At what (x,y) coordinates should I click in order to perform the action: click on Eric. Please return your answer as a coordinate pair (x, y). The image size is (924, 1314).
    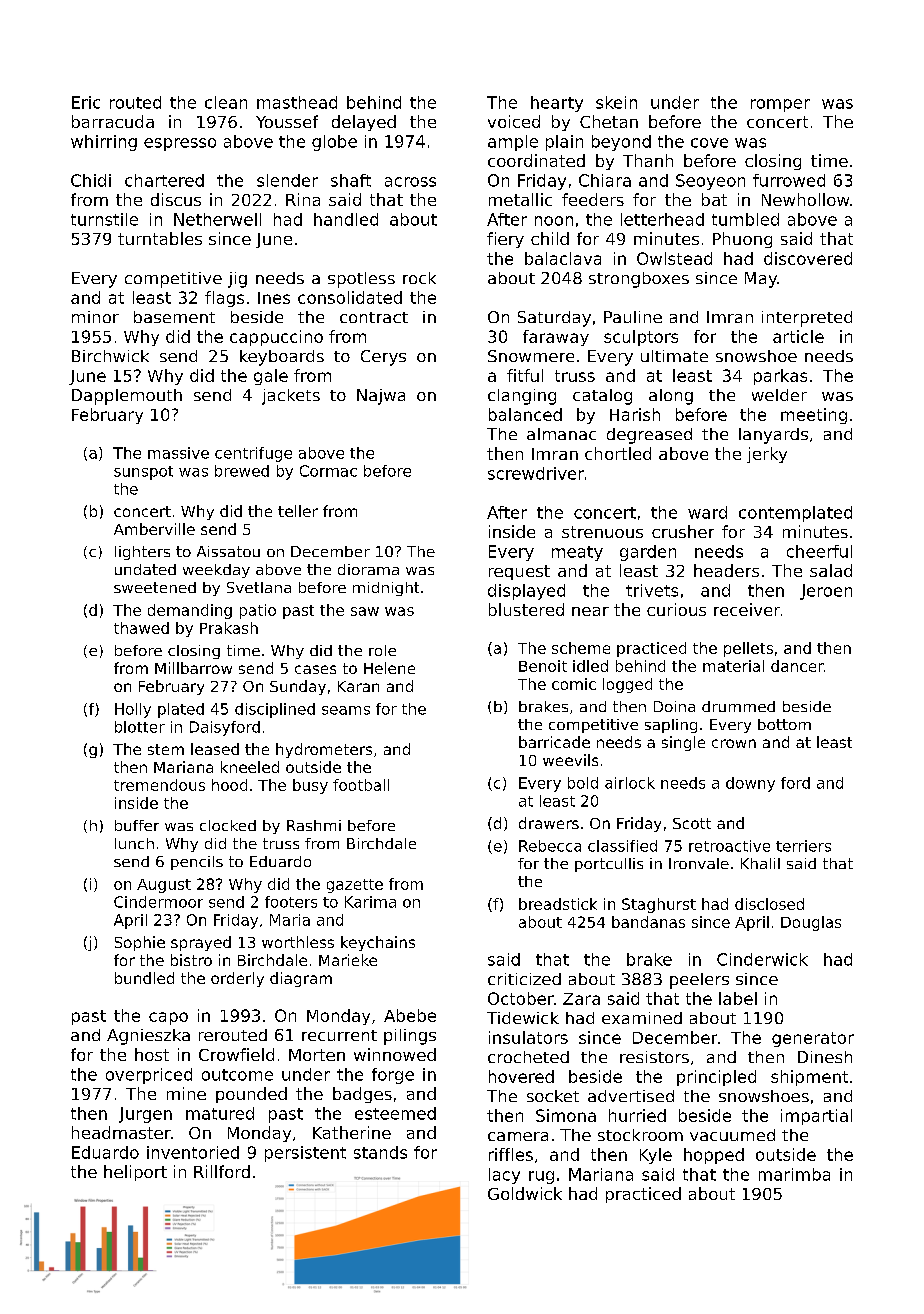
    Looking at the image, I should click on (86, 102).
